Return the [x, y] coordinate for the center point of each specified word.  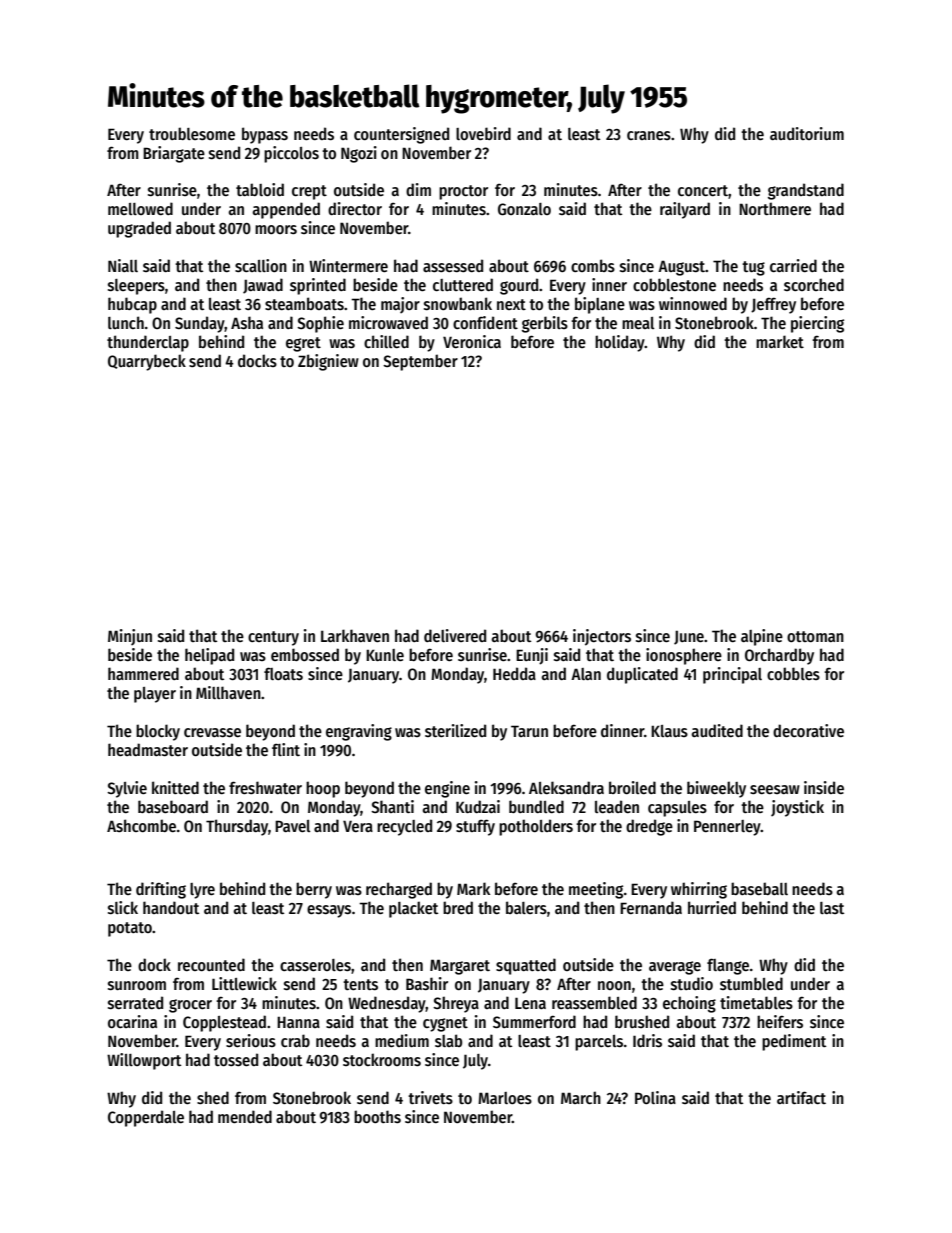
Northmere [775, 208]
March [581, 1097]
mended [245, 1116]
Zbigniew [328, 362]
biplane [600, 305]
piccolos [291, 154]
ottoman [815, 636]
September [420, 362]
